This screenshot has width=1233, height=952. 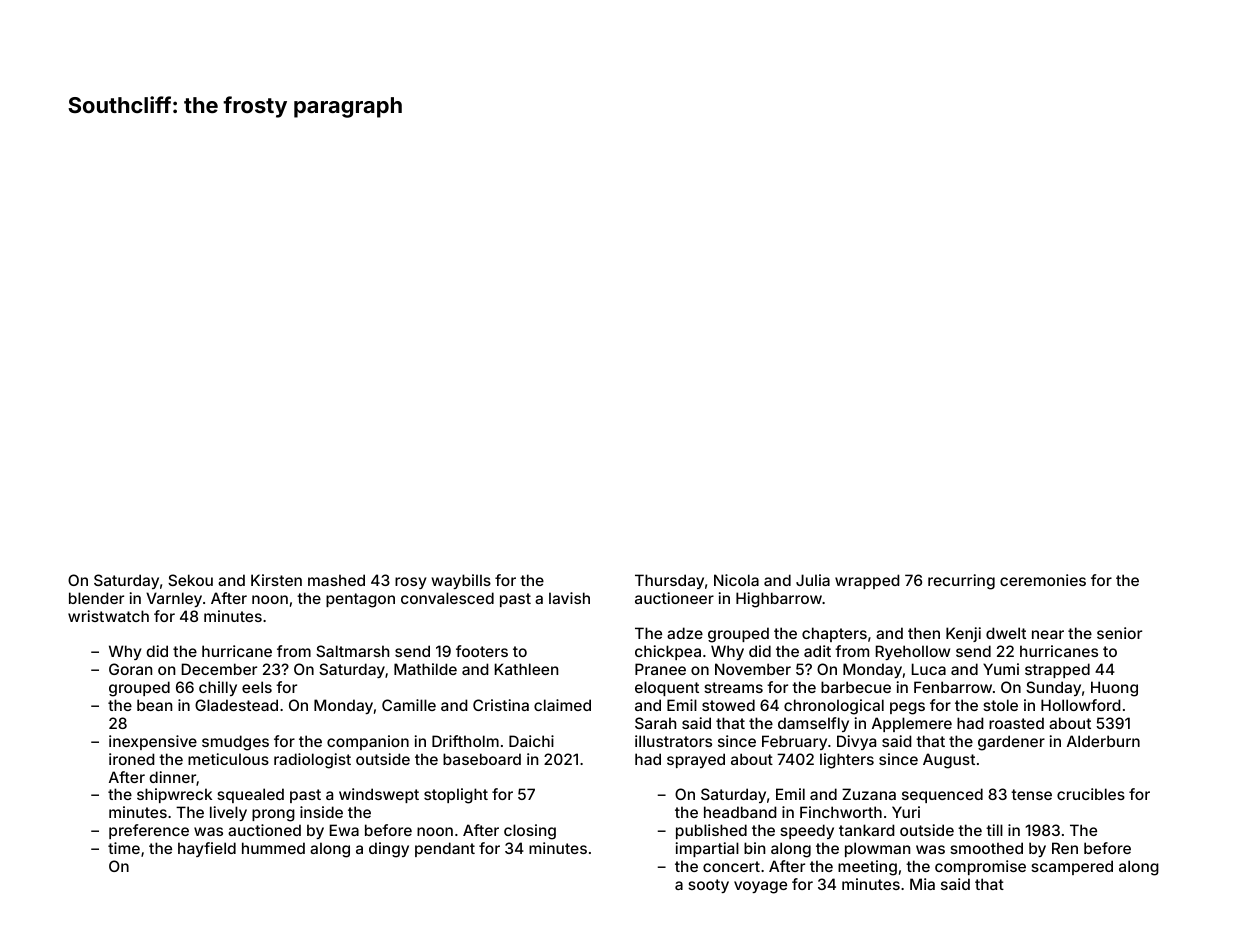 I want to click on claimed, so click(x=562, y=705).
